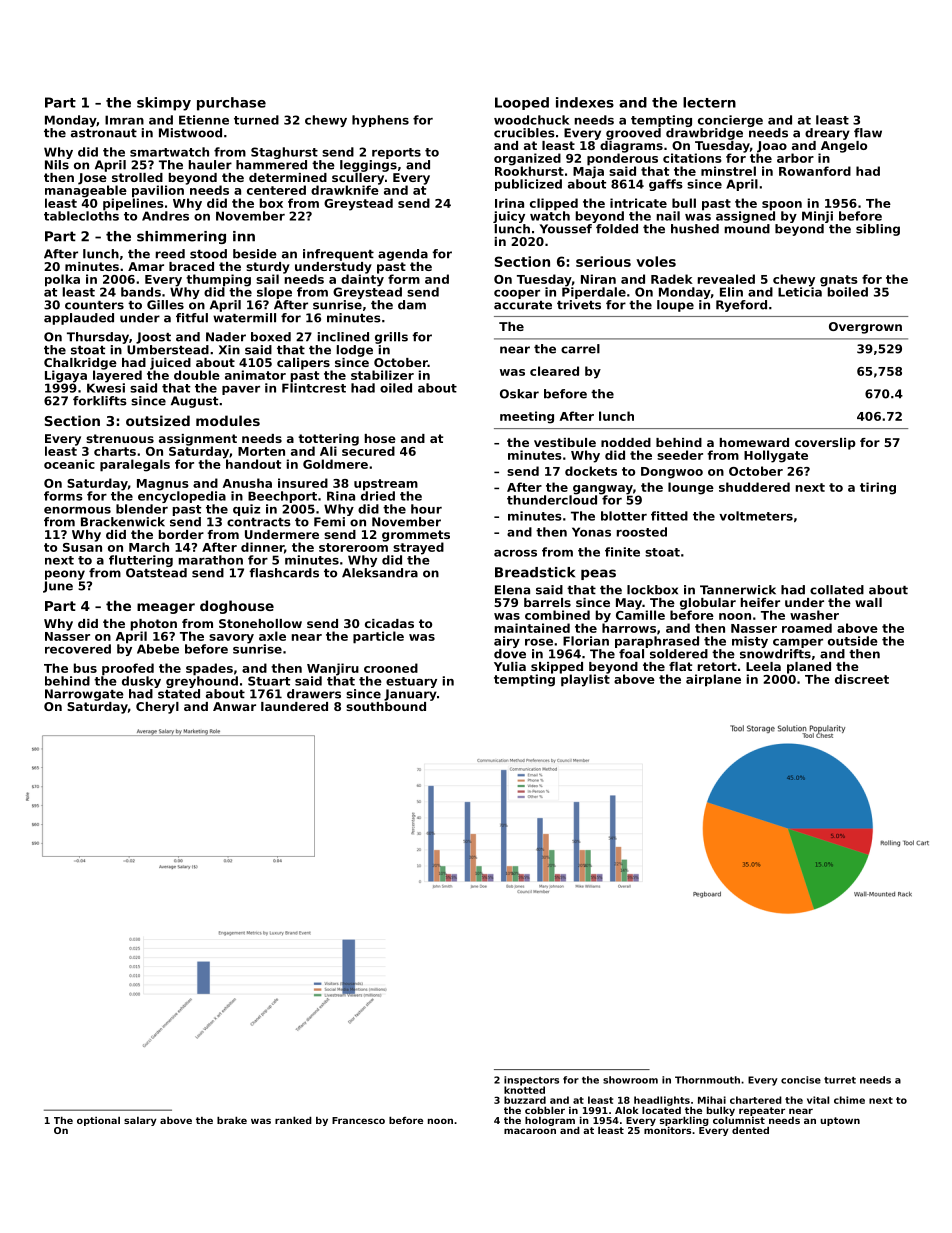  Describe the element at coordinates (234, 706) in the document. I see `Anwar` at that location.
